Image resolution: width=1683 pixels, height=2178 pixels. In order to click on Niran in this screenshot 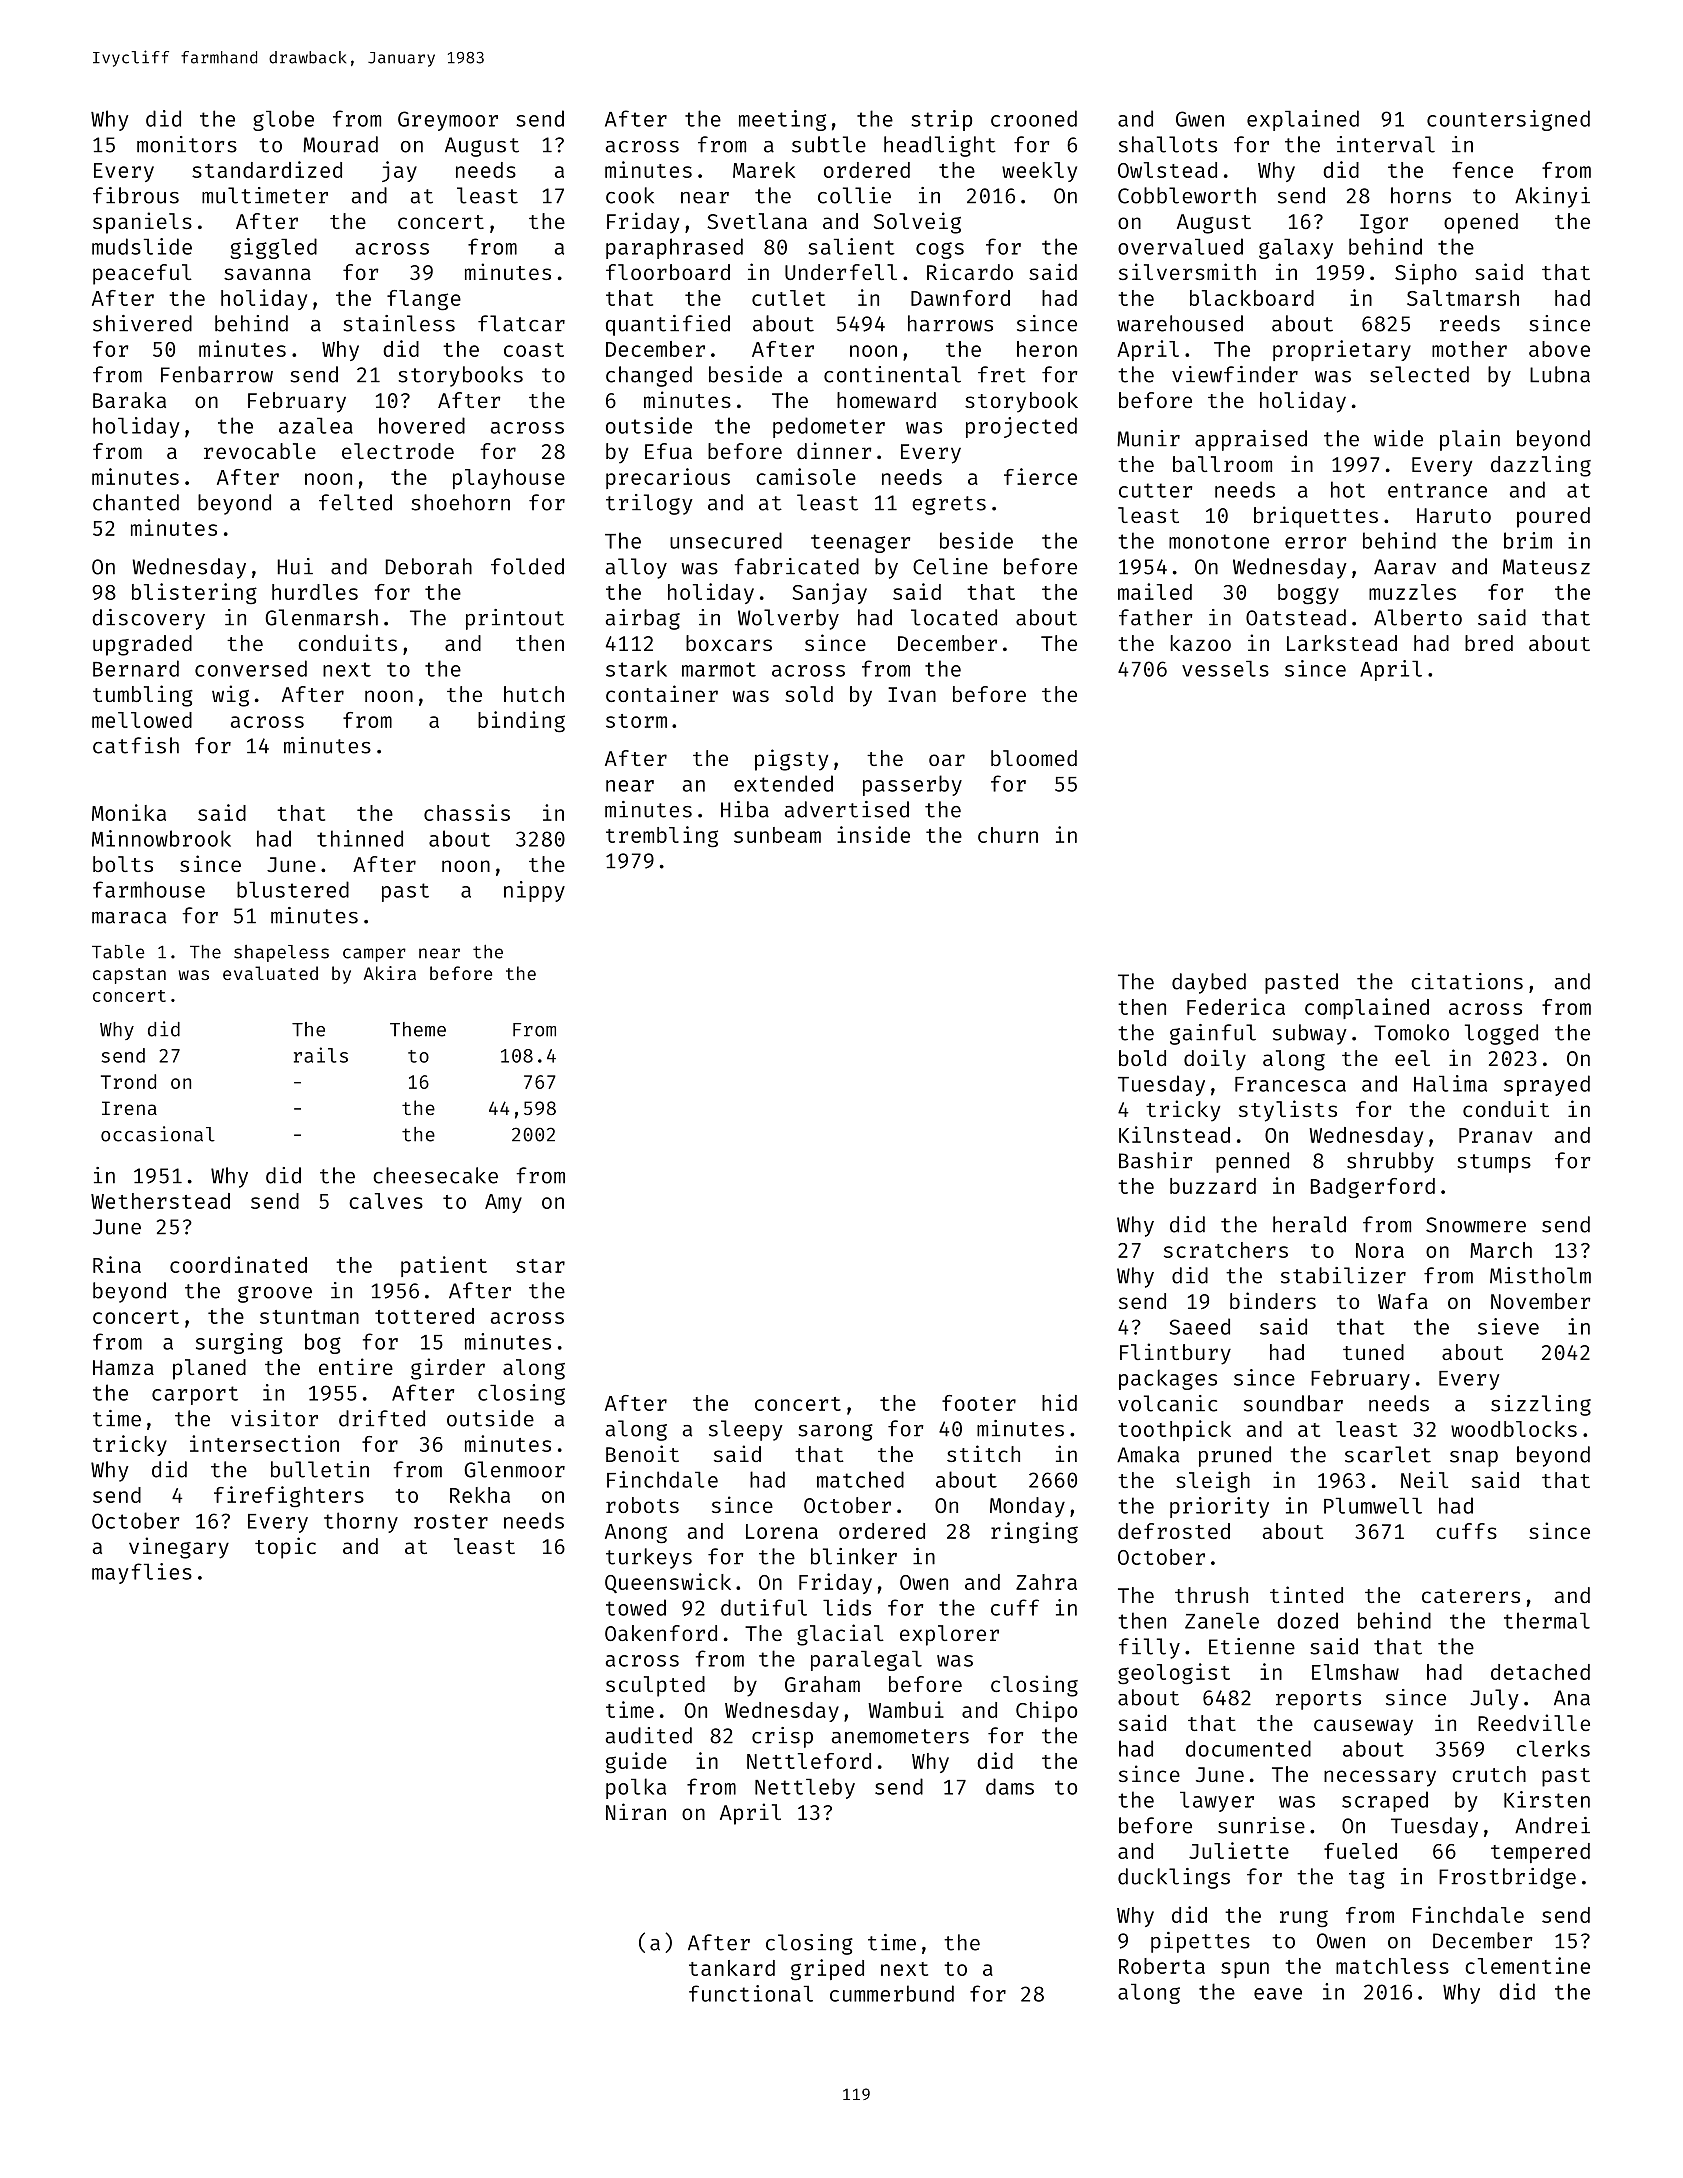, I will do `click(636, 1811)`.
